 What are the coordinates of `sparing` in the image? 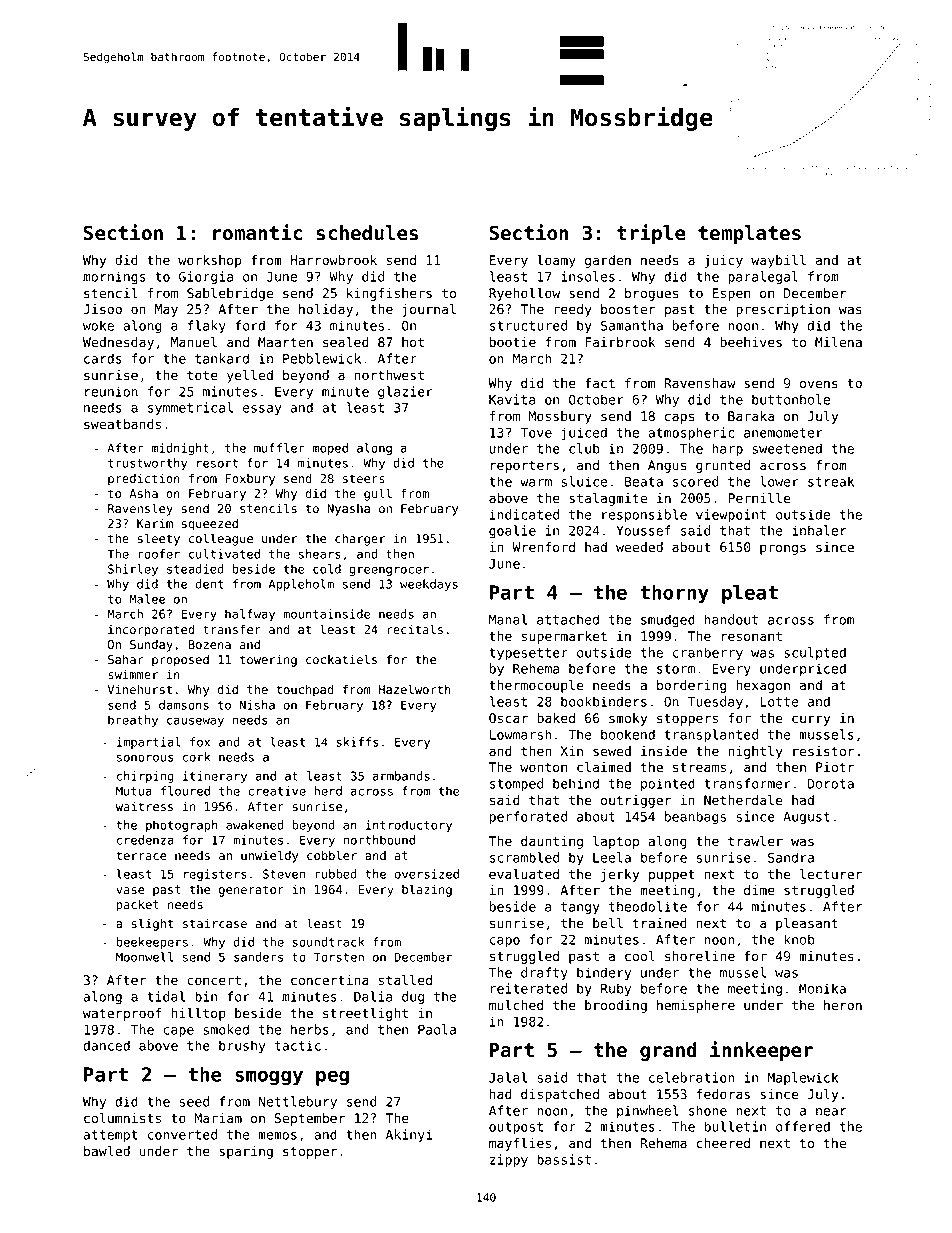 It's located at (246, 1152).
